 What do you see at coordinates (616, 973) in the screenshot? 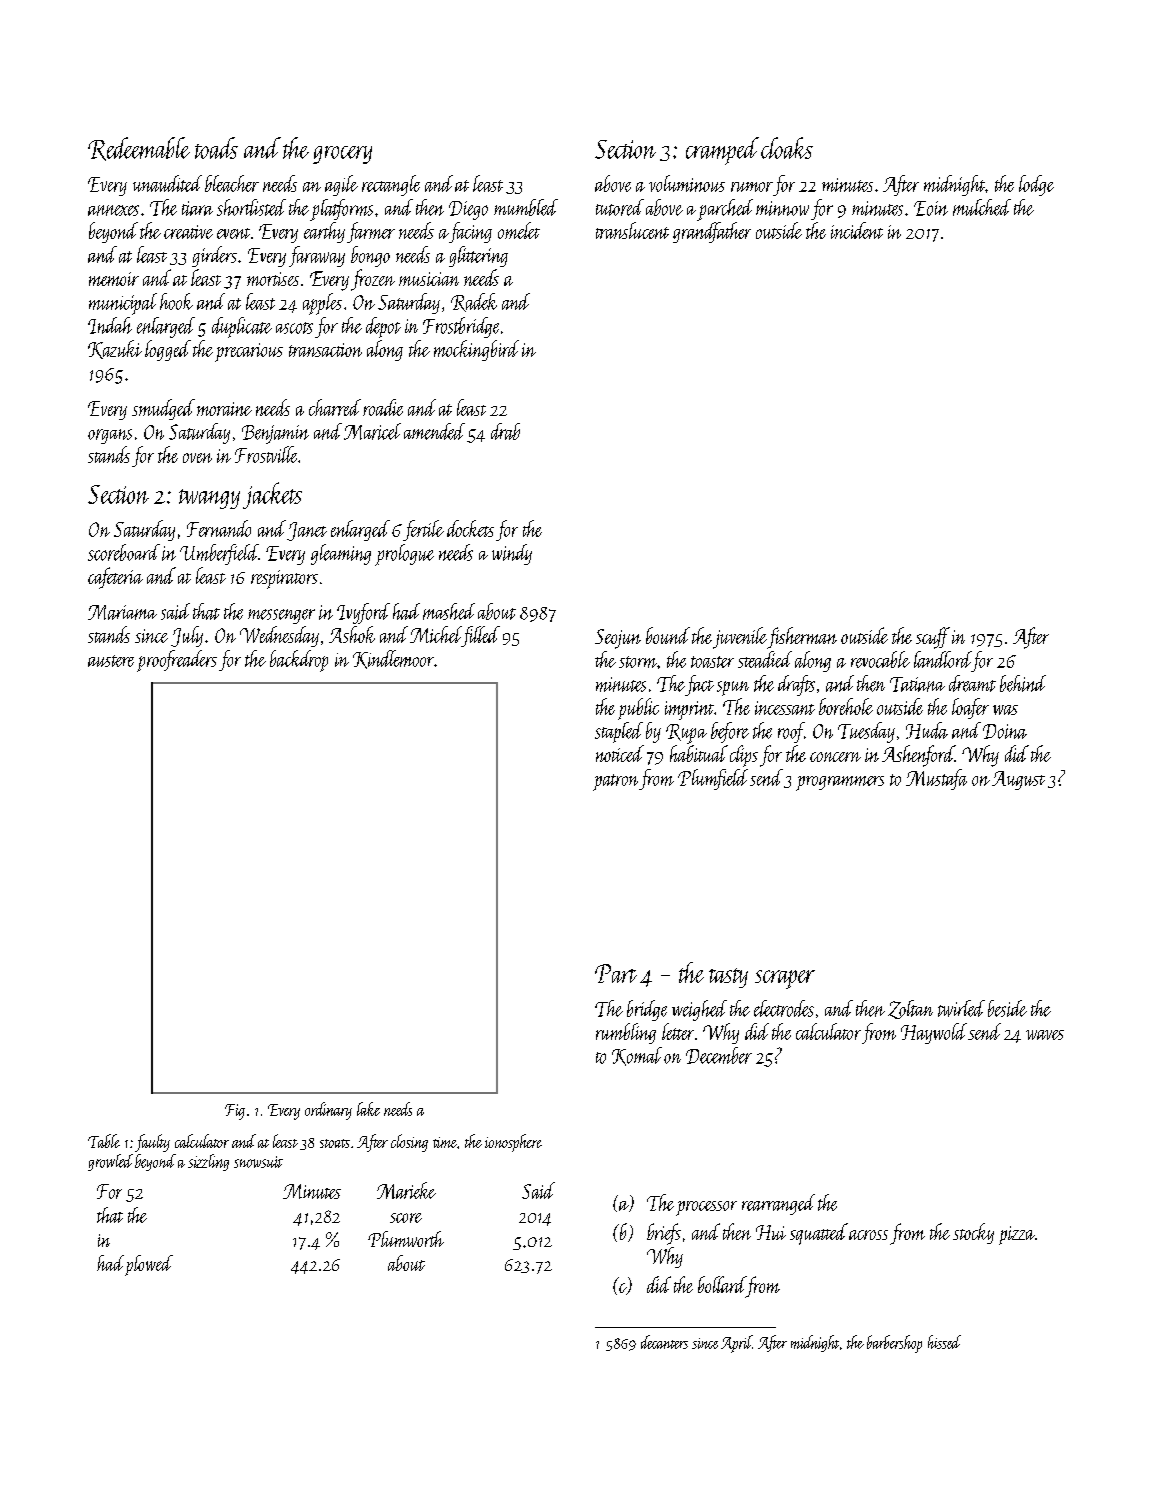
I see `Part` at bounding box center [616, 973].
